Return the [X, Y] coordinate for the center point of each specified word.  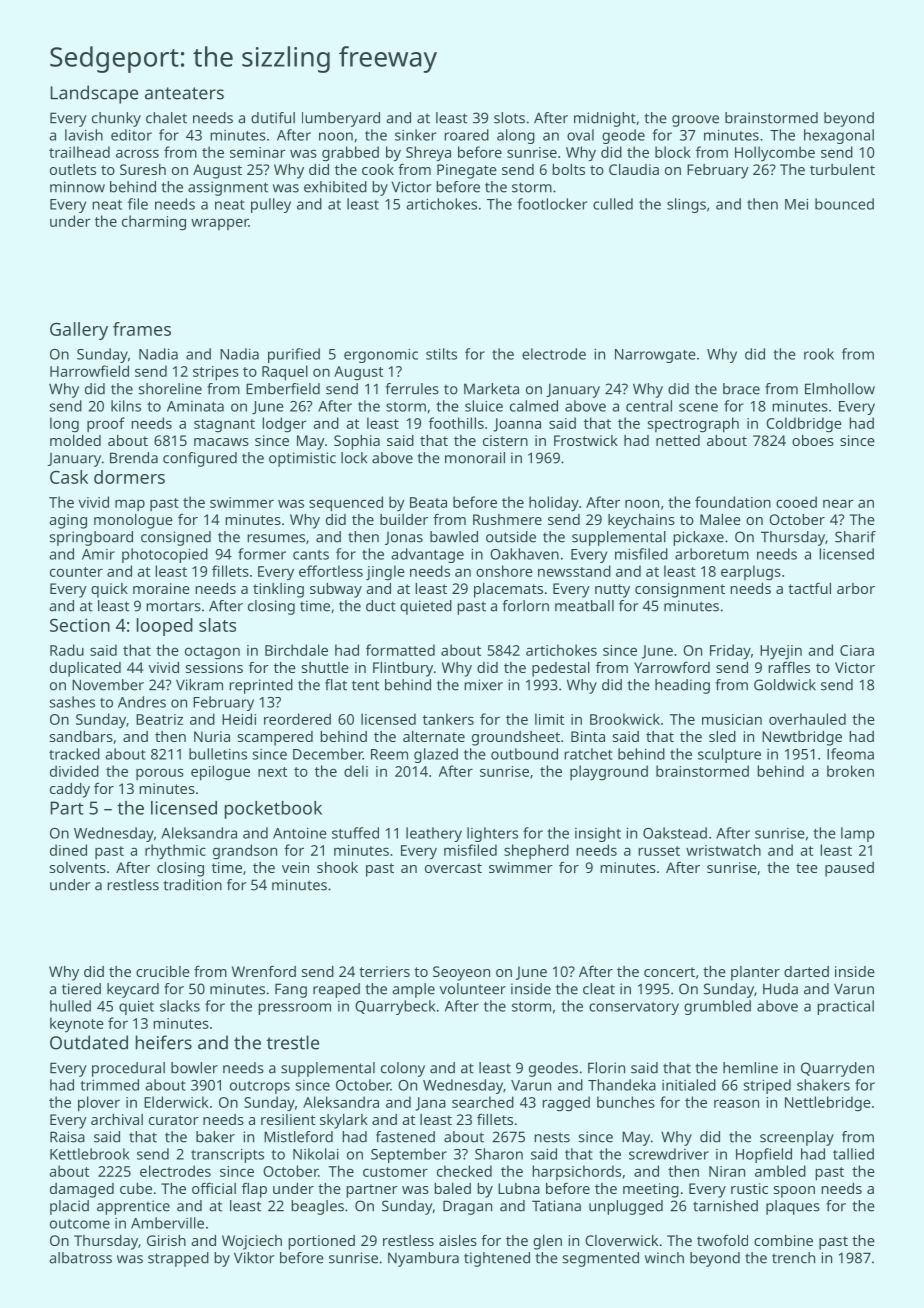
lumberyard [341, 119]
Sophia [357, 442]
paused [849, 869]
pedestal [561, 669]
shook [337, 867]
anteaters [184, 93]
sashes [72, 702]
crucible [163, 971]
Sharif [855, 537]
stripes [216, 373]
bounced [844, 204]
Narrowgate [655, 356]
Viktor [254, 1258]
